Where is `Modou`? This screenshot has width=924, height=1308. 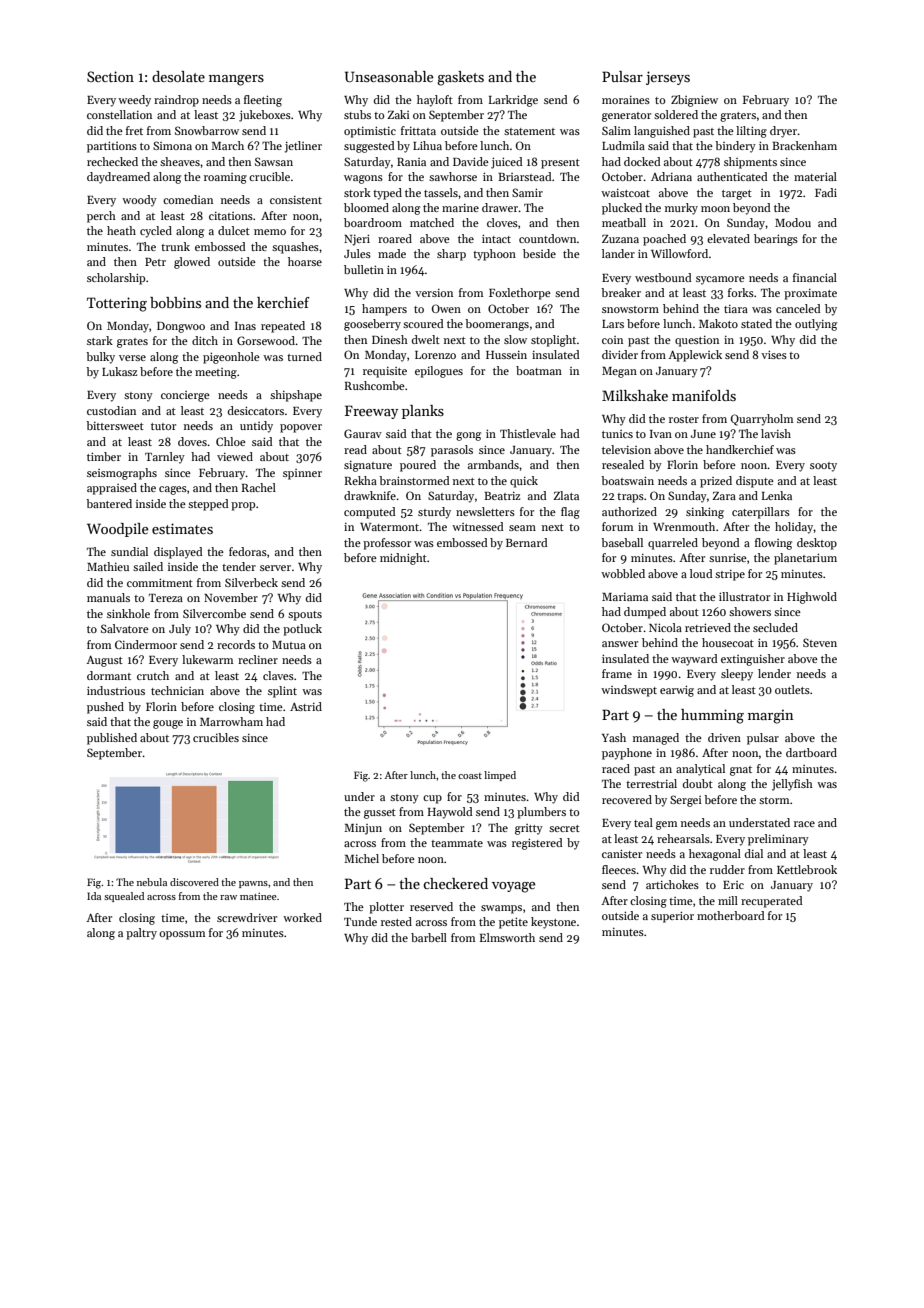
Modou is located at coordinates (793, 222).
